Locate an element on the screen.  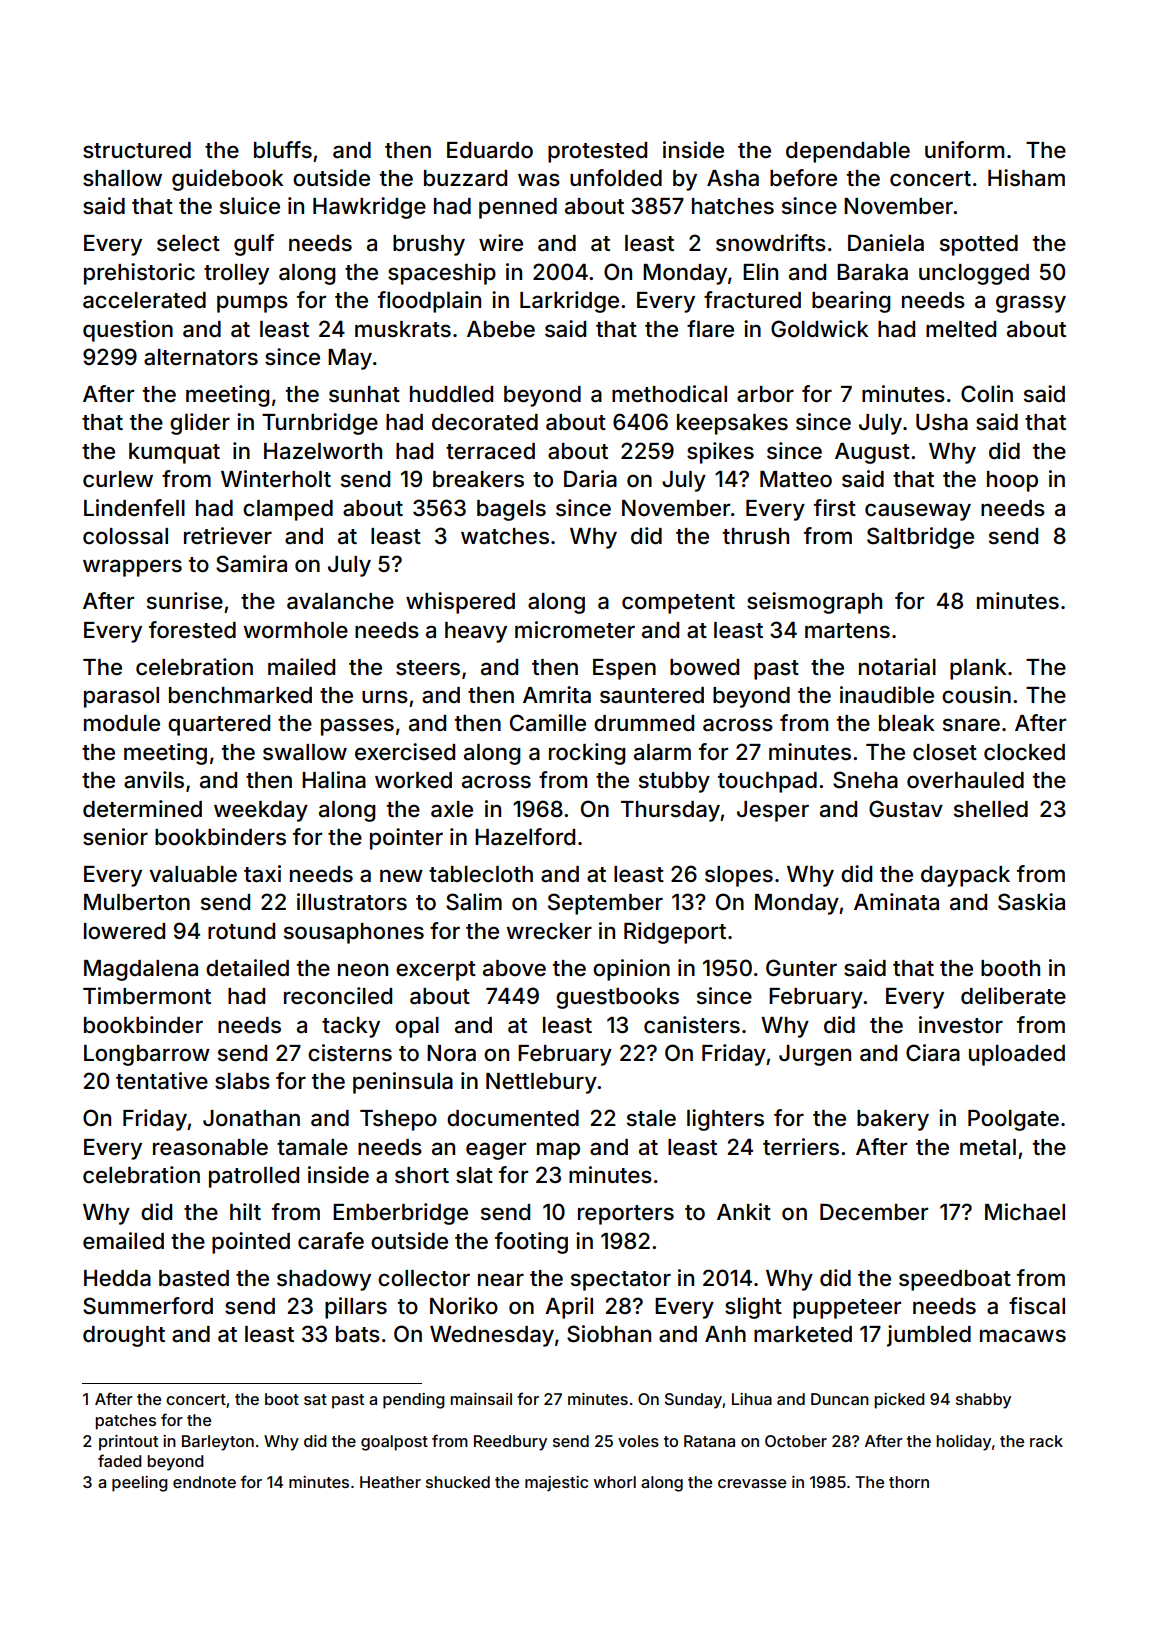
hatches is located at coordinates (733, 206).
